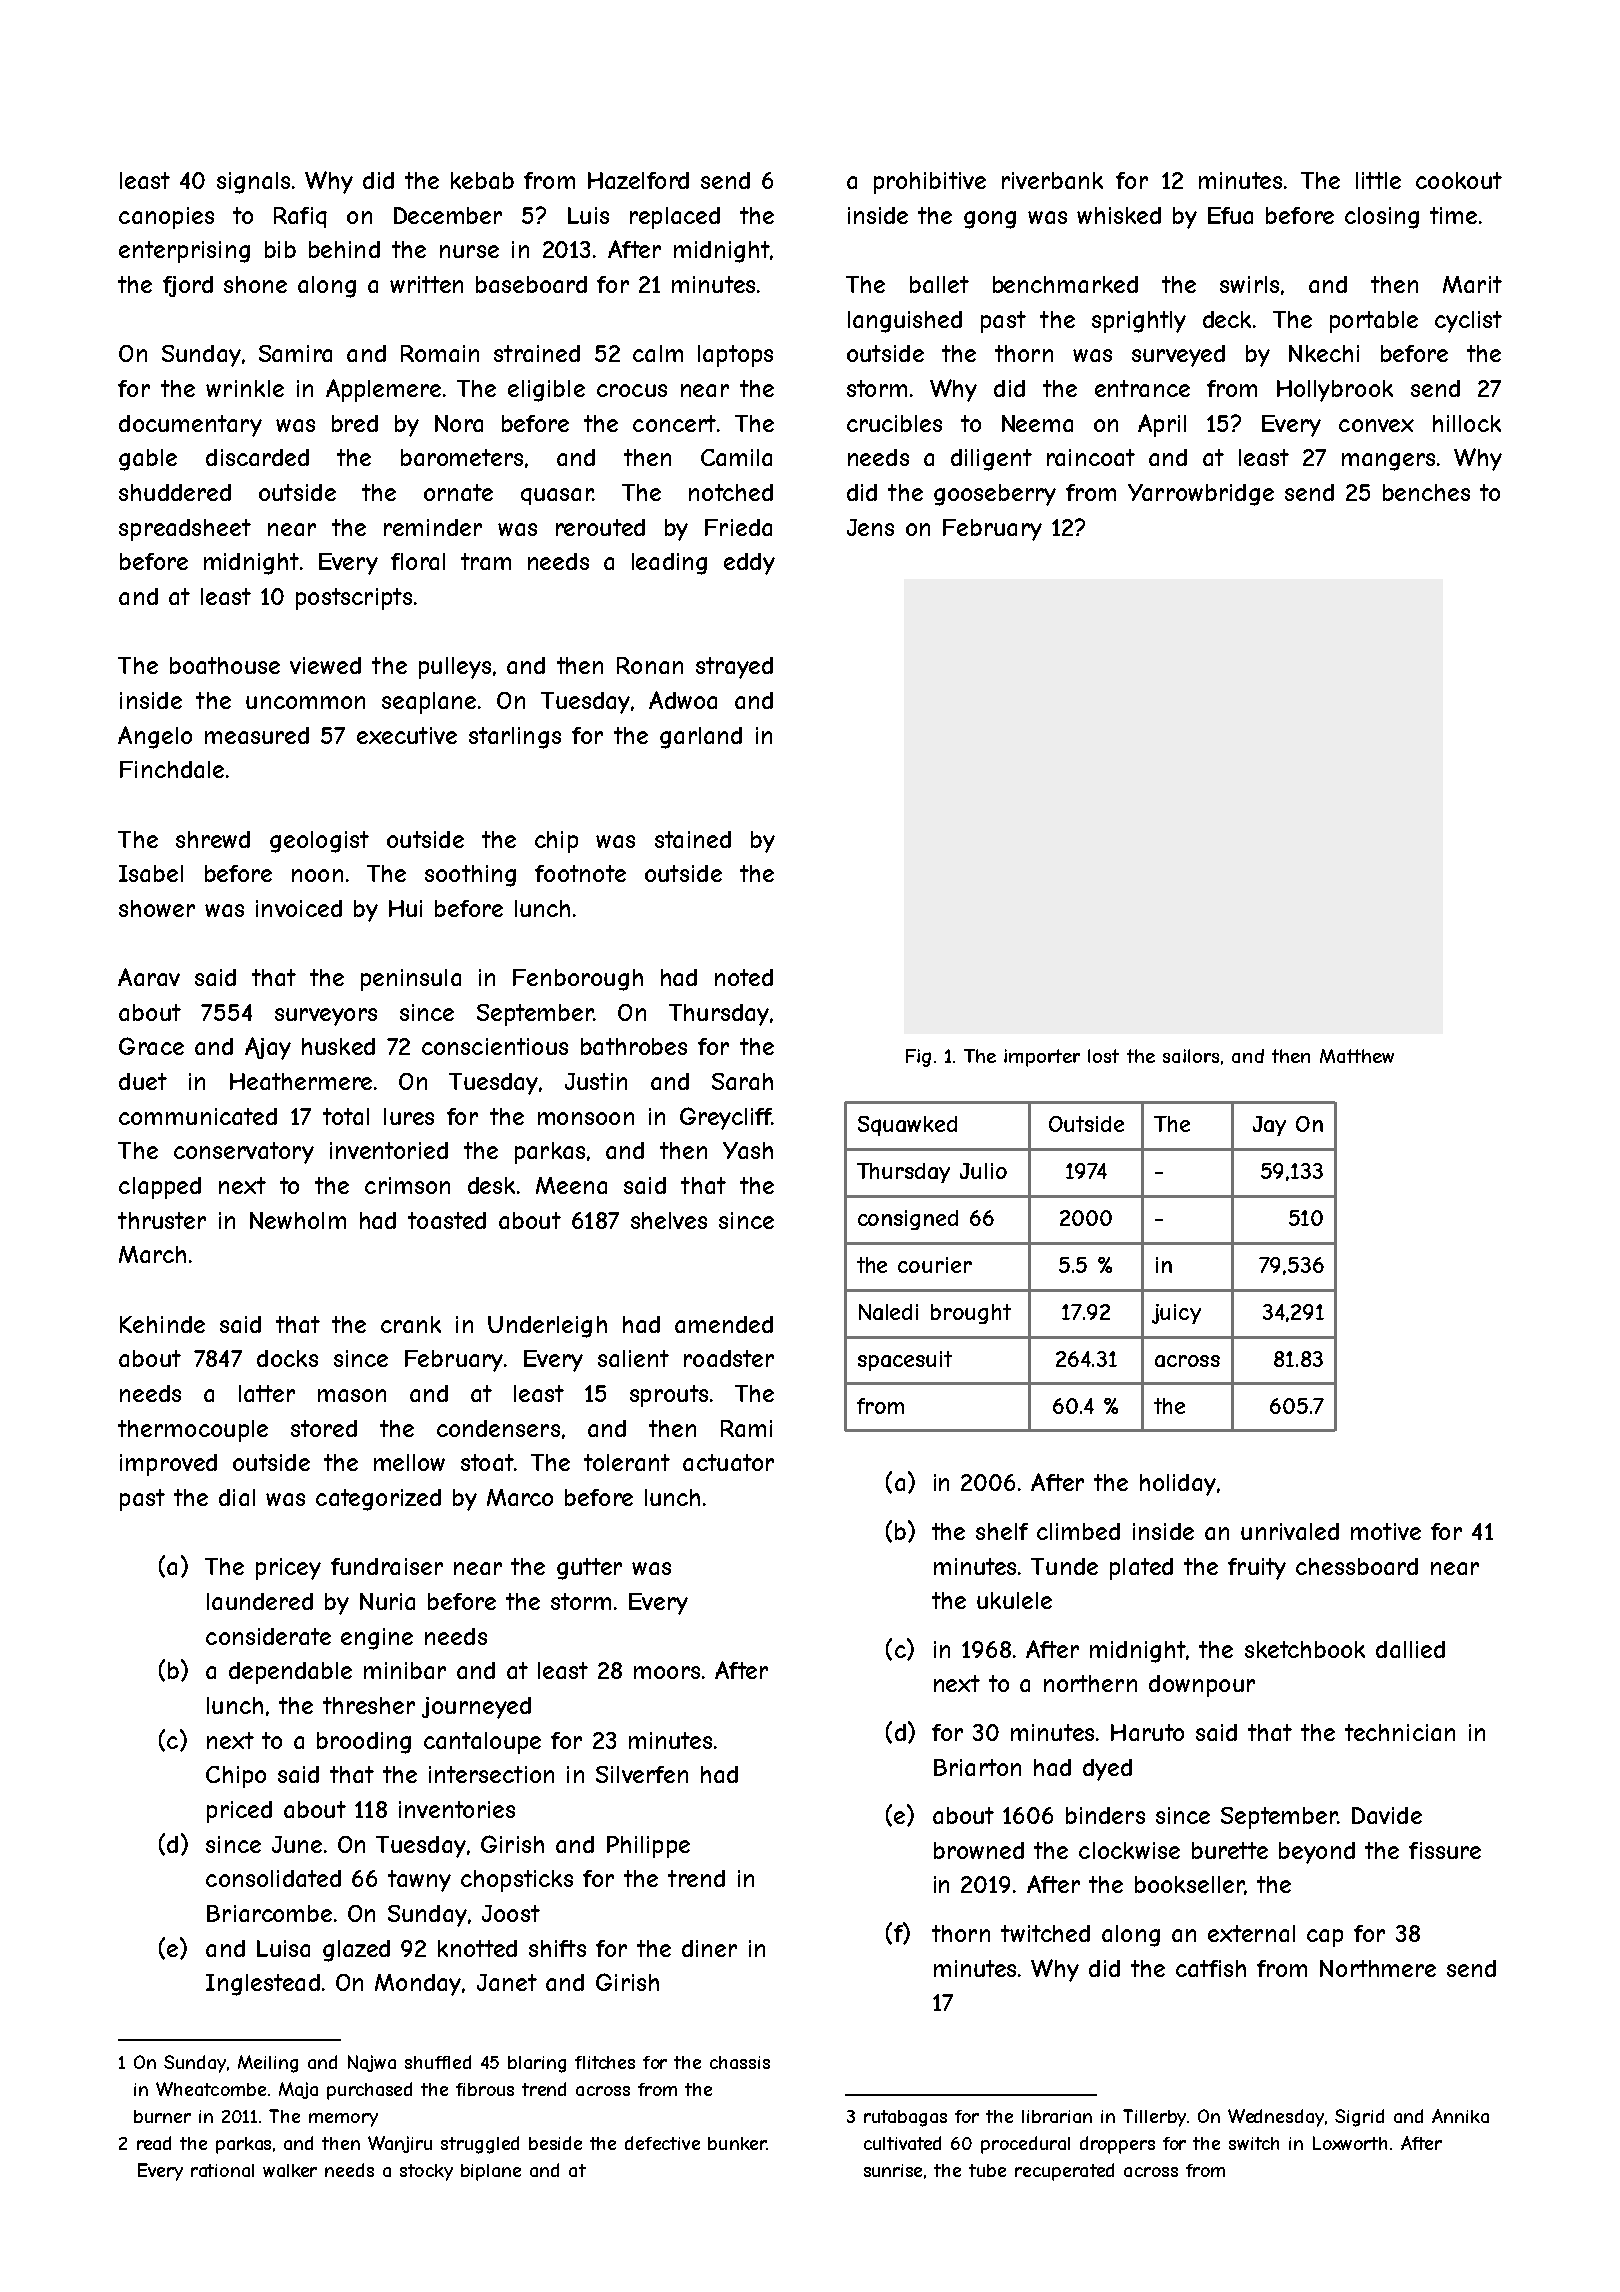 The height and width of the page is (2292, 1620). I want to click on benches, so click(1426, 492).
